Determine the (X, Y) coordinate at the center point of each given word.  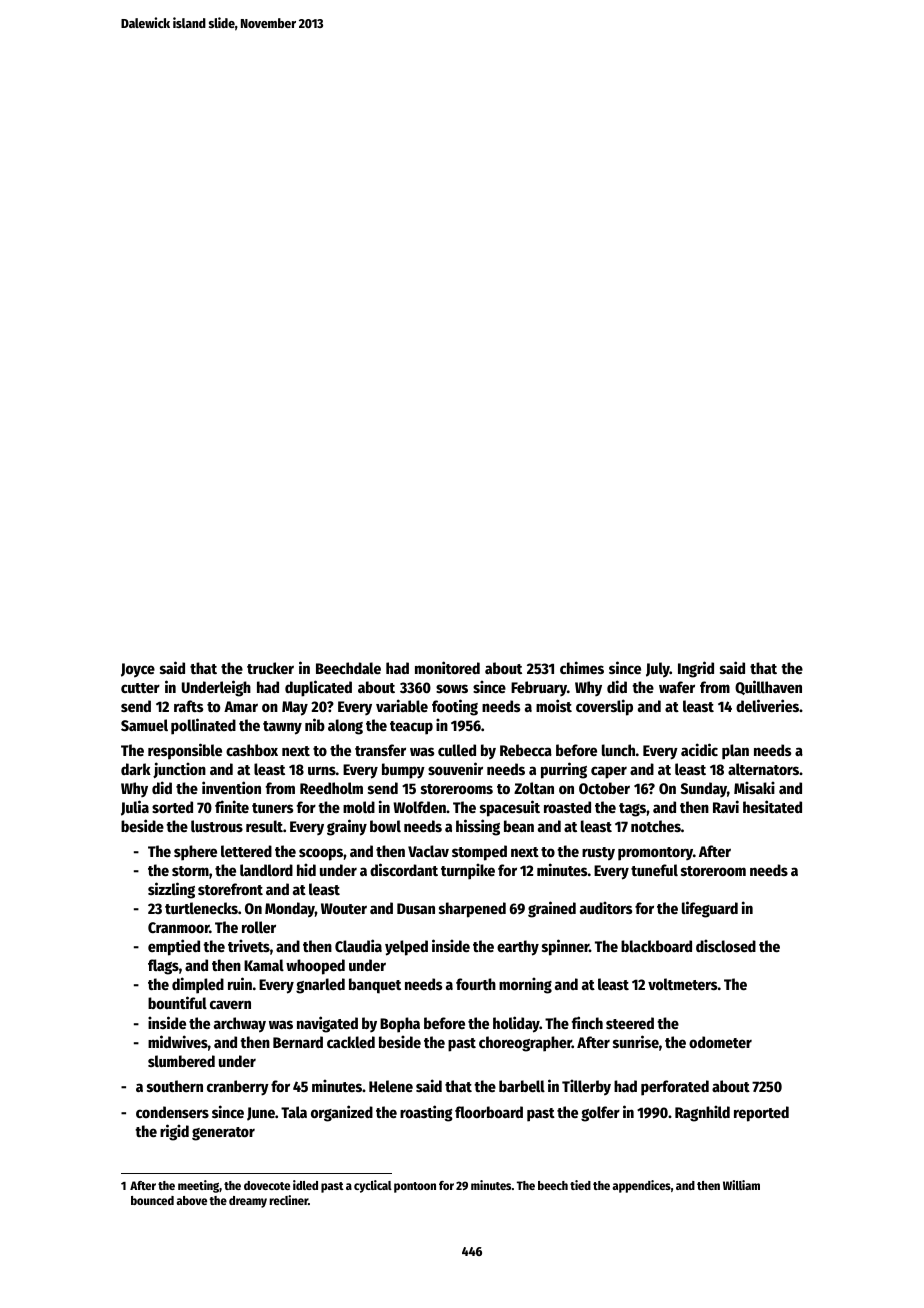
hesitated (772, 806)
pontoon (415, 1187)
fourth (476, 984)
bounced (152, 1200)
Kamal (264, 965)
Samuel (144, 725)
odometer (720, 1042)
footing (455, 707)
